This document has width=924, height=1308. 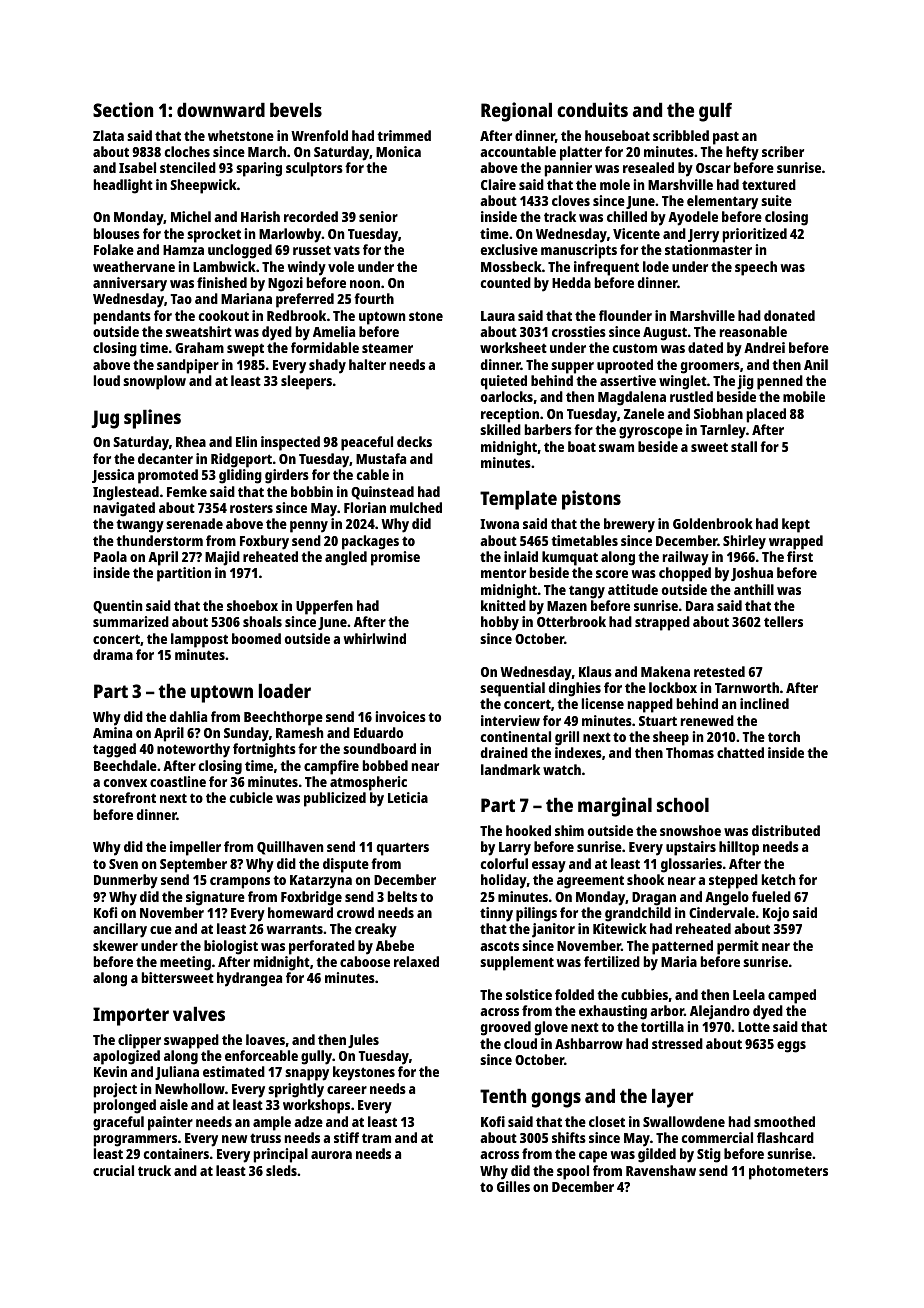 What do you see at coordinates (267, 151) in the document?
I see `March` at bounding box center [267, 151].
